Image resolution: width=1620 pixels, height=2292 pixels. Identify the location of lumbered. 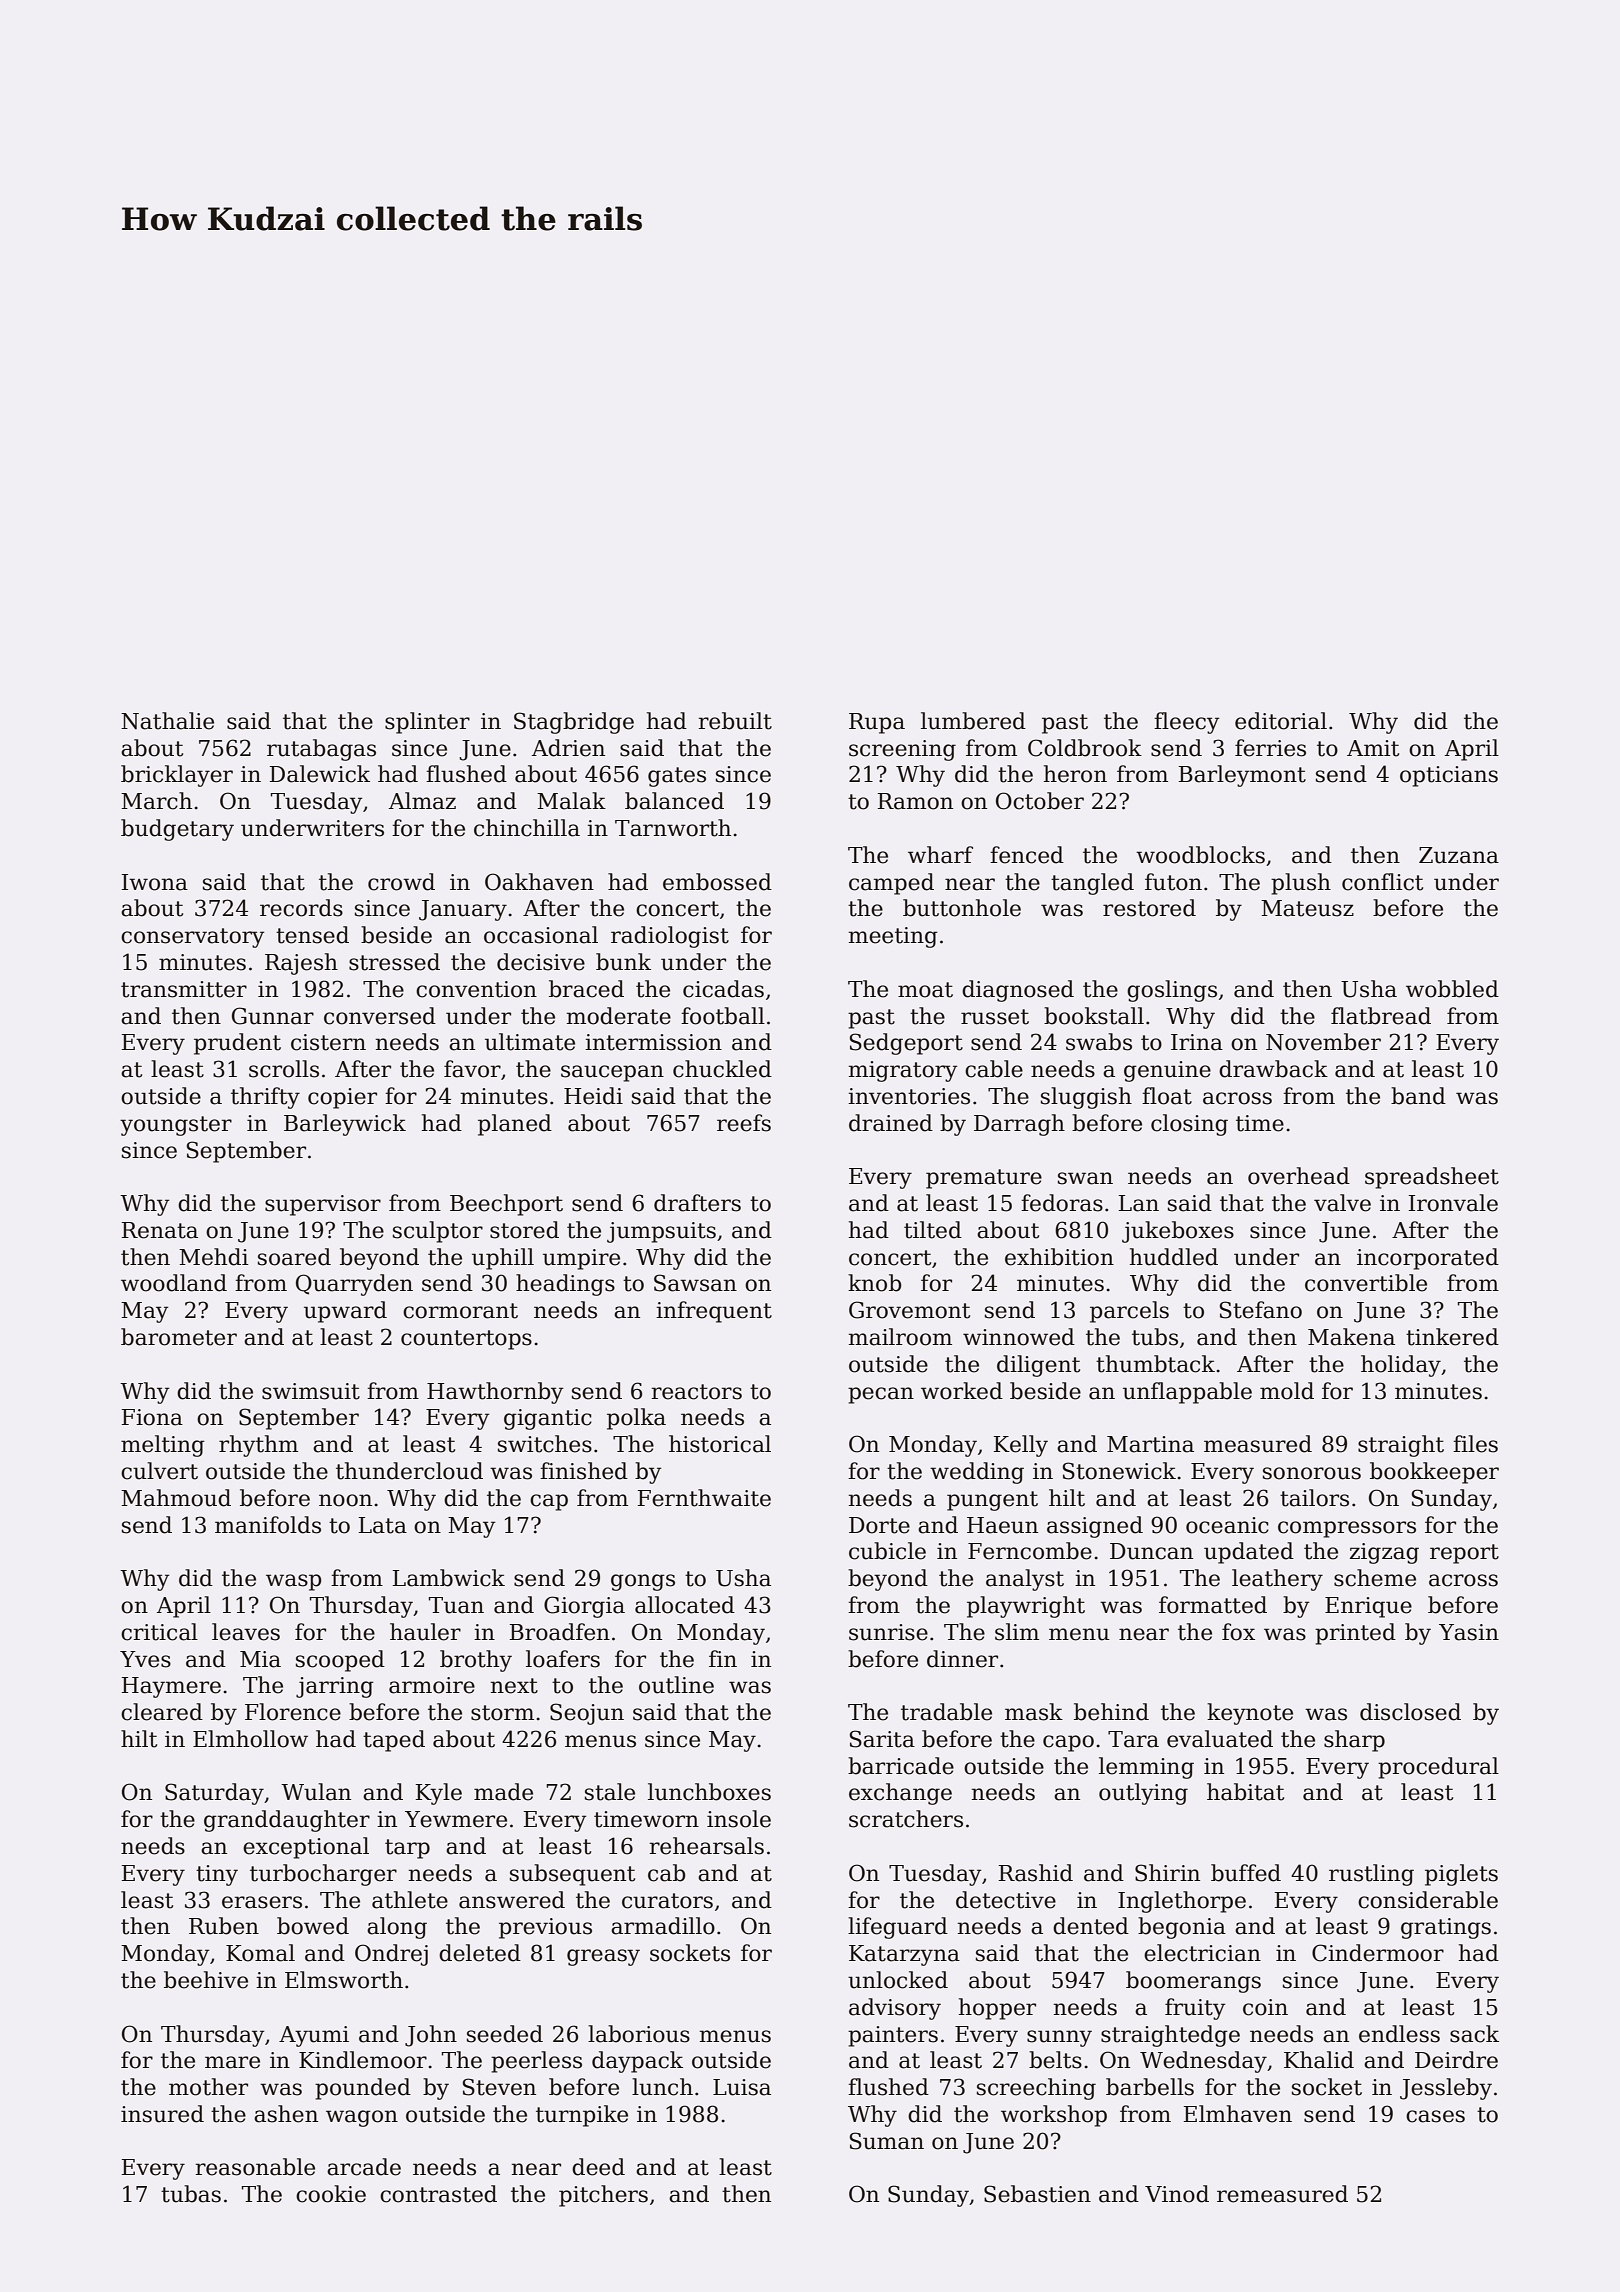
(973, 721).
